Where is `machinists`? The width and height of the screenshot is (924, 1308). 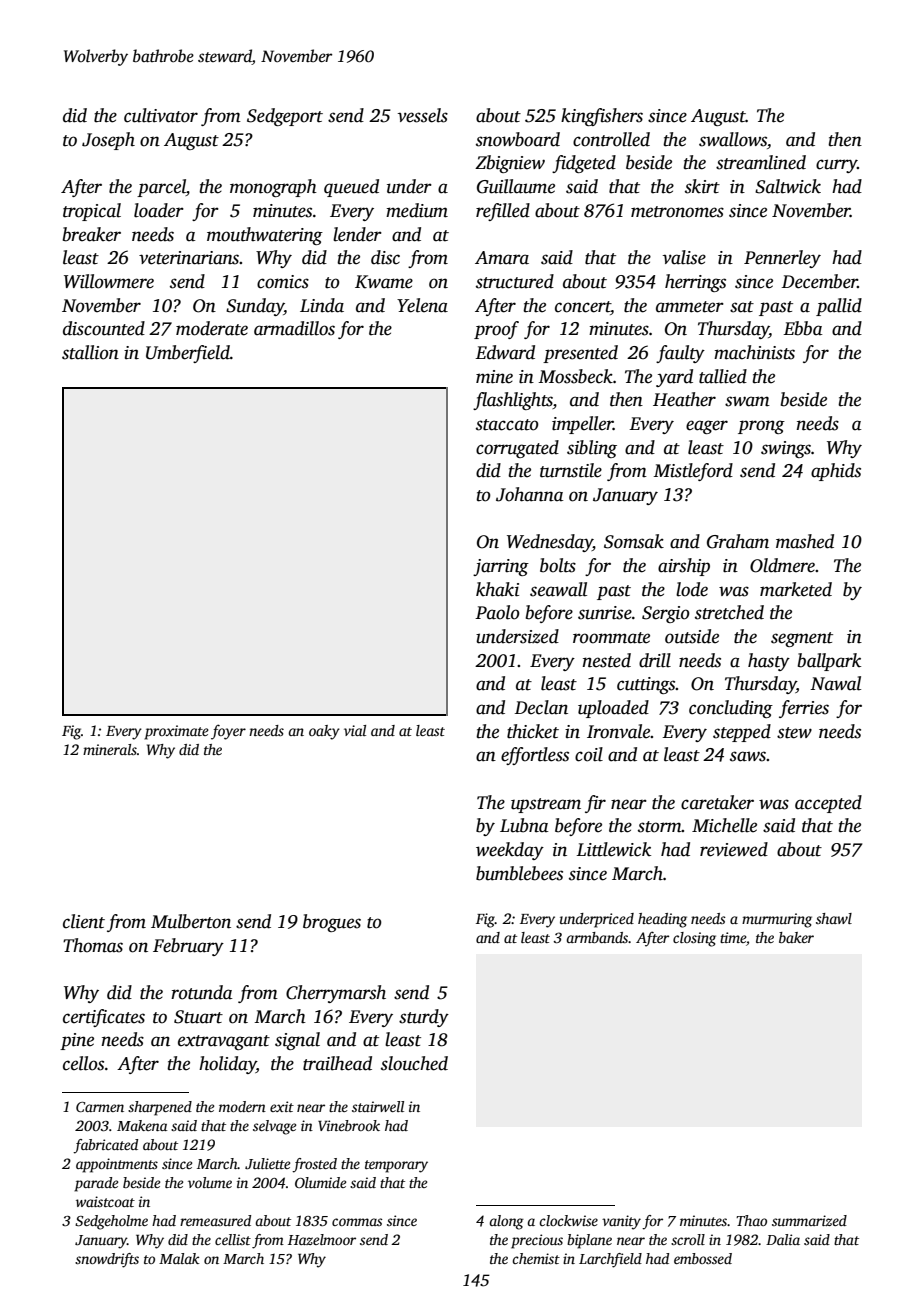
machinists is located at coordinates (754, 352).
